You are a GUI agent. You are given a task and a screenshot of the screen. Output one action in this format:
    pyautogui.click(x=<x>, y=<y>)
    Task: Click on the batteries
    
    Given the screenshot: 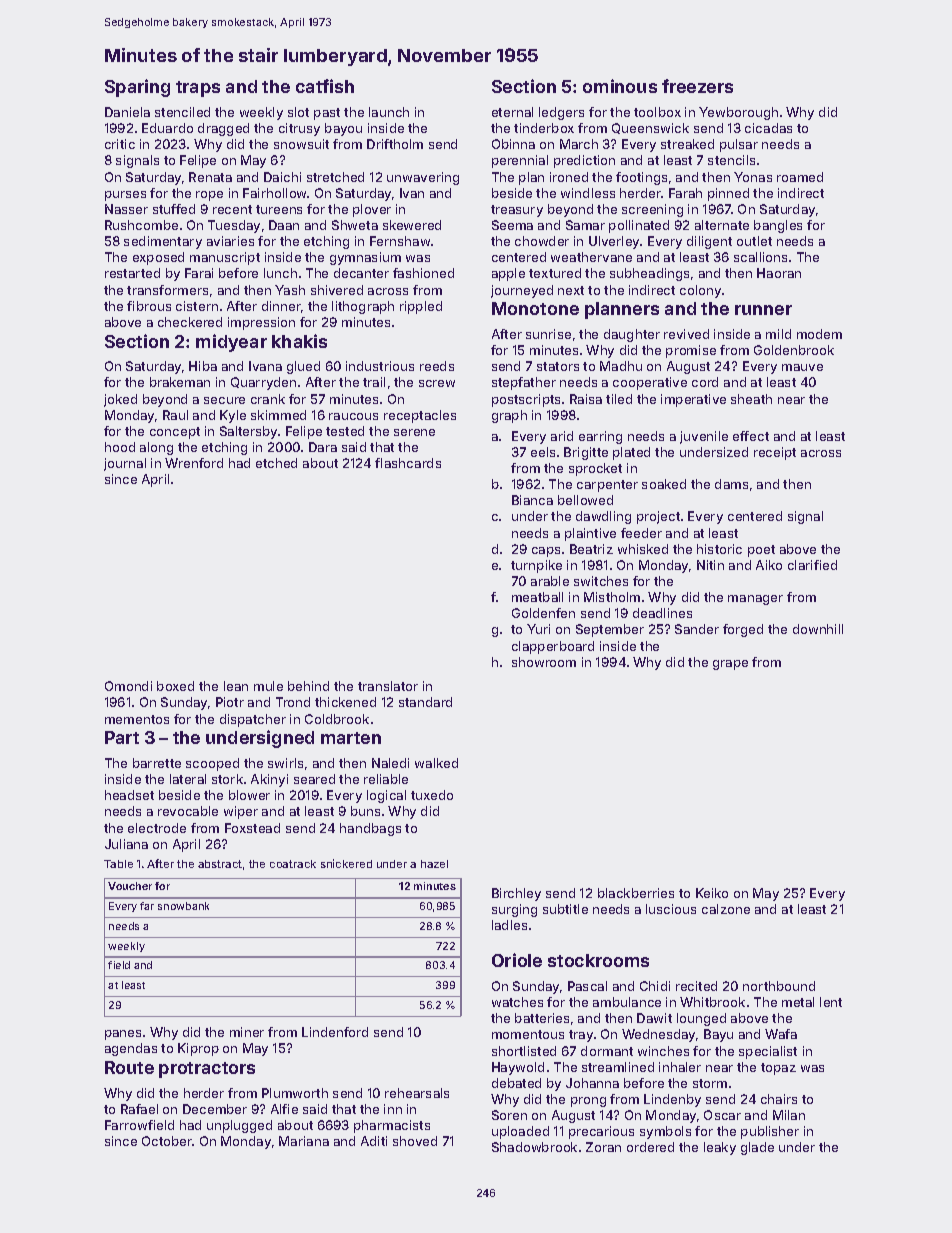 What is the action you would take?
    pyautogui.click(x=542, y=1018)
